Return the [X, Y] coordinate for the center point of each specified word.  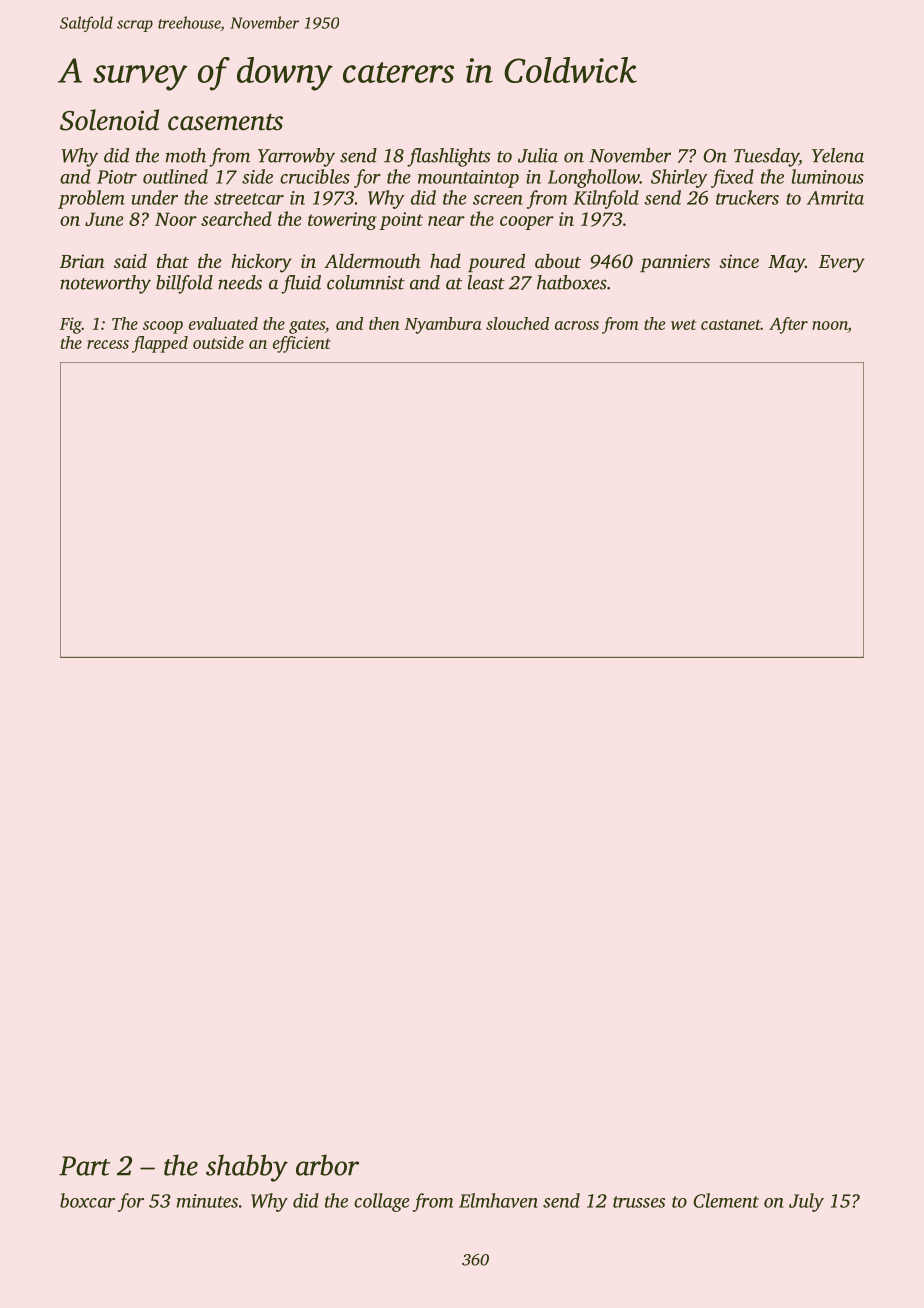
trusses [639, 1202]
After [788, 325]
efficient [302, 344]
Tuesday [766, 157]
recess [108, 344]
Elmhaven [498, 1200]
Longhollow [594, 178]
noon [830, 325]
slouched [517, 323]
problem [91, 199]
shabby [247, 1168]
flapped [160, 344]
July [806, 1202]
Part [84, 1166]
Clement [726, 1200]
